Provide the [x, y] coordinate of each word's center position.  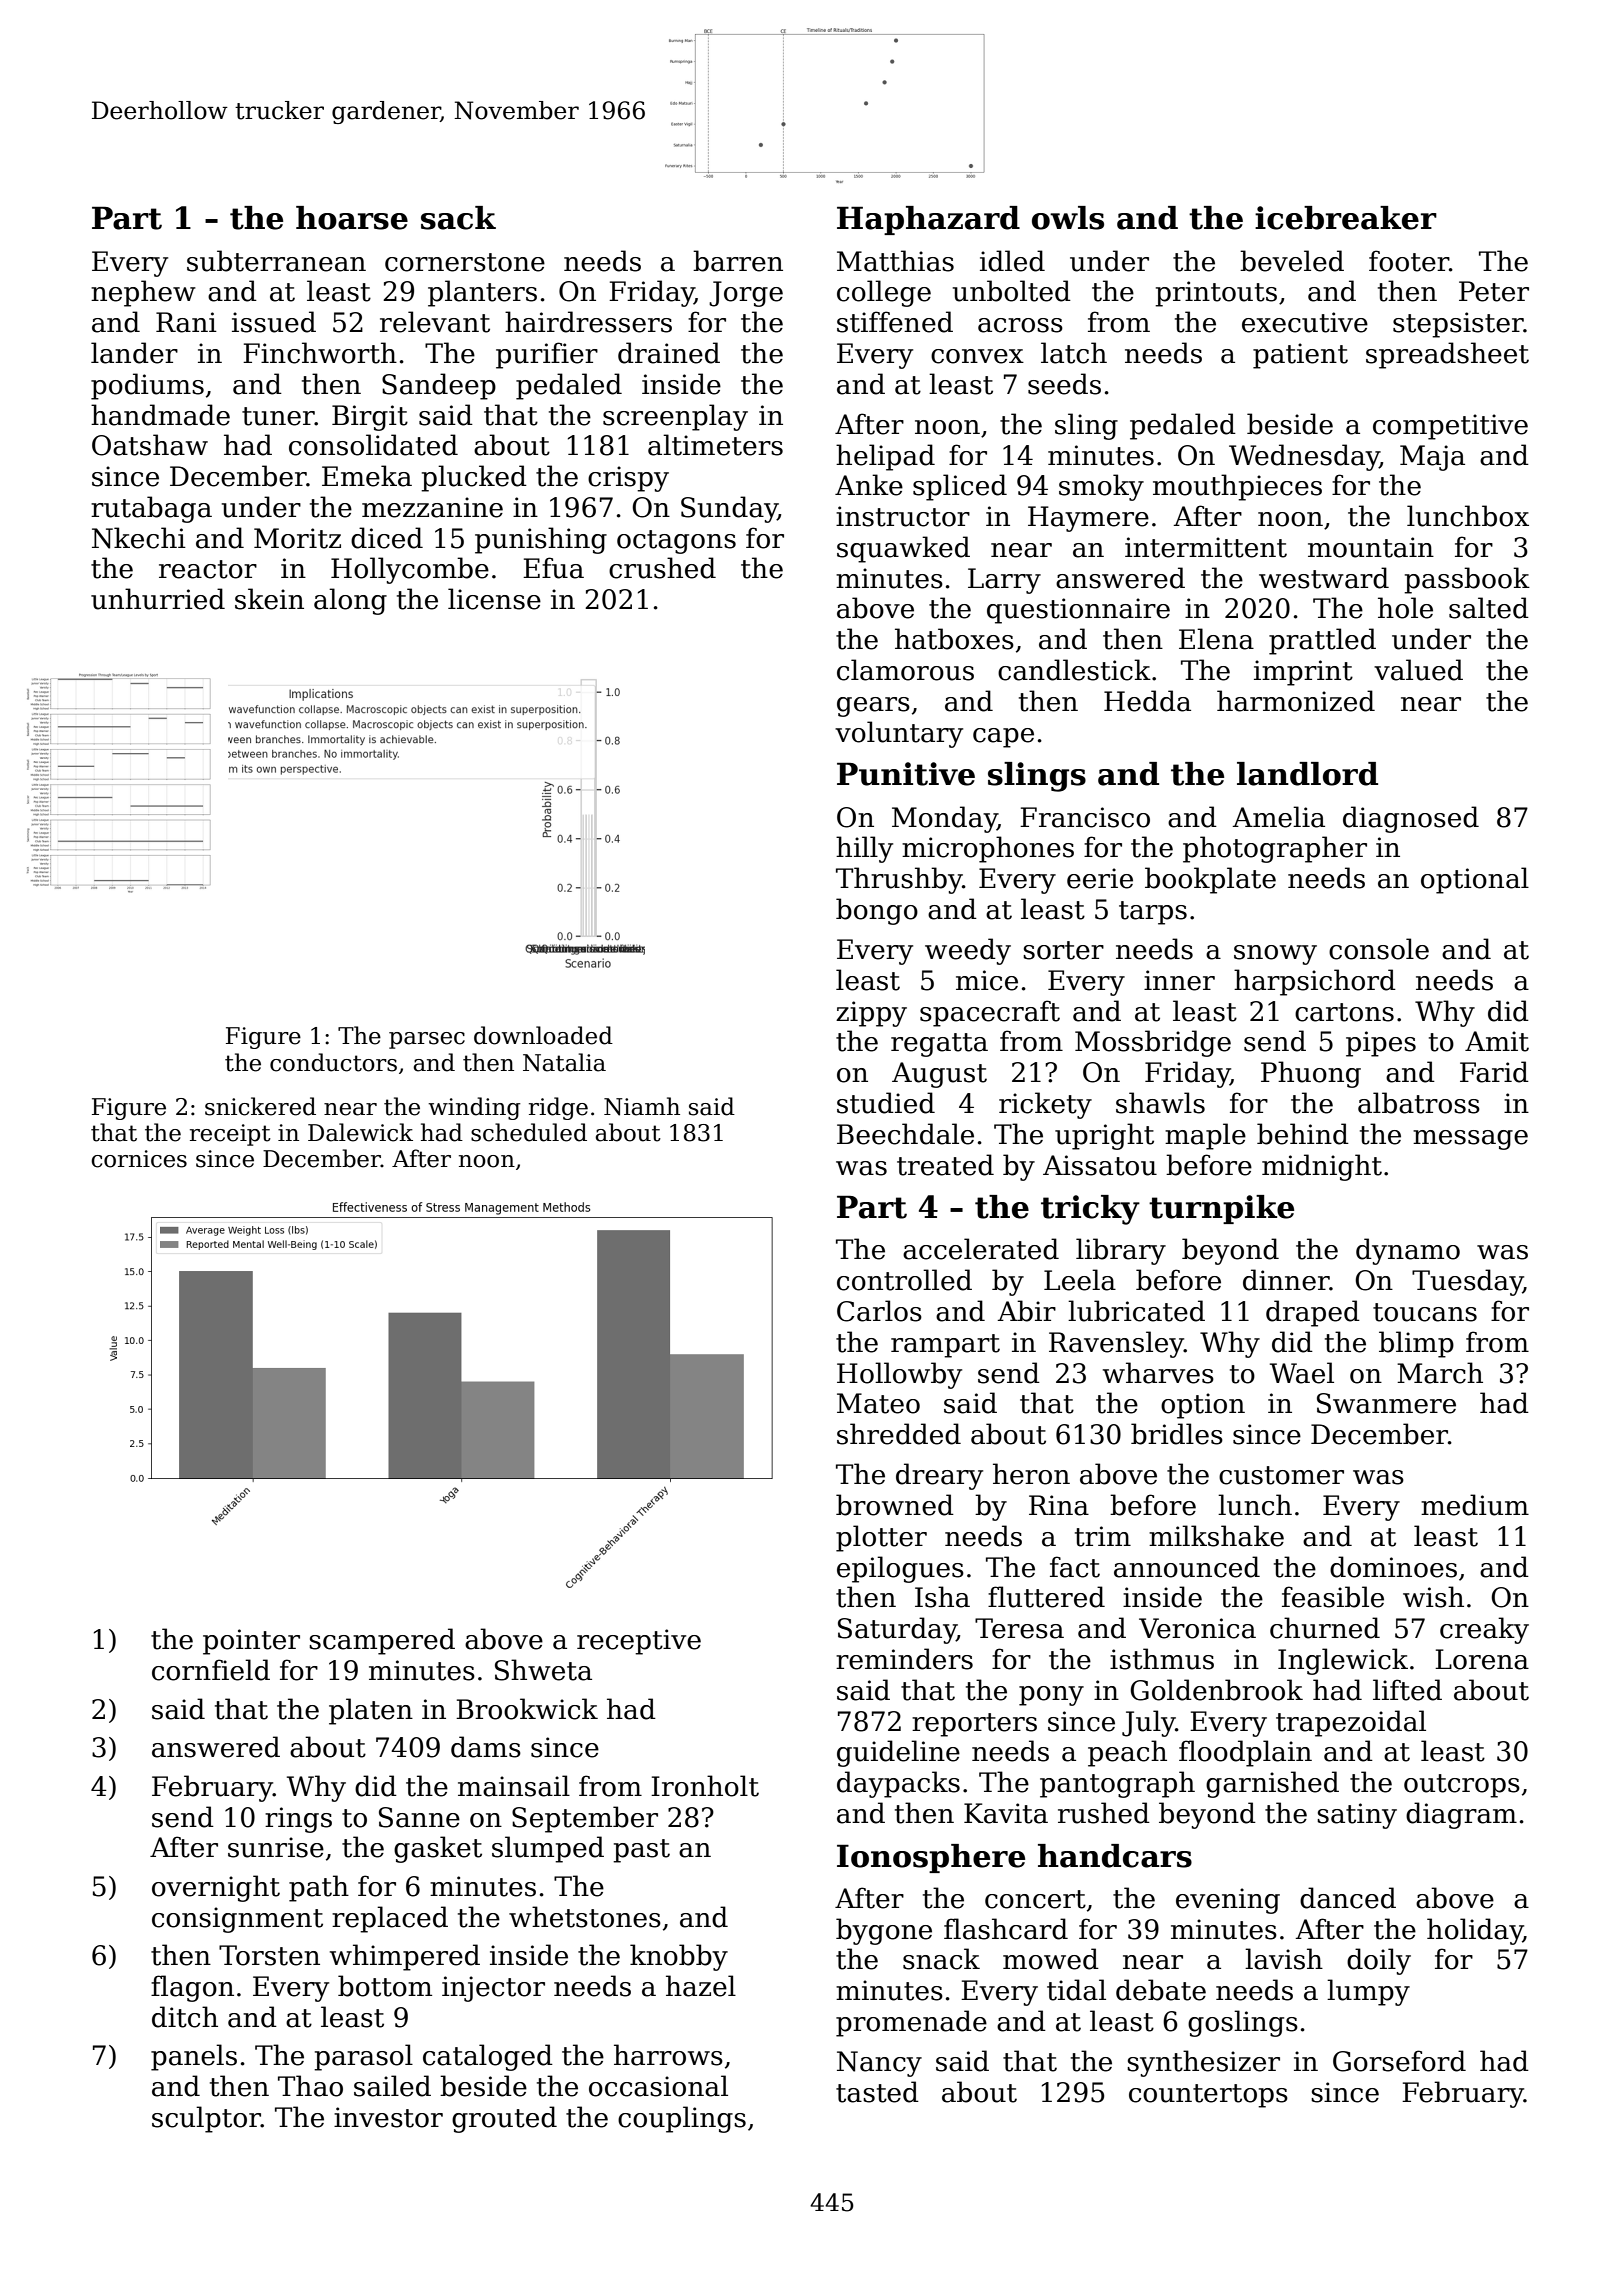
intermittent [1206, 547]
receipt [230, 1135]
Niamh [642, 1106]
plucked [474, 478]
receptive [639, 1642]
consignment [237, 1920]
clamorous [905, 670]
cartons [1344, 1012]
